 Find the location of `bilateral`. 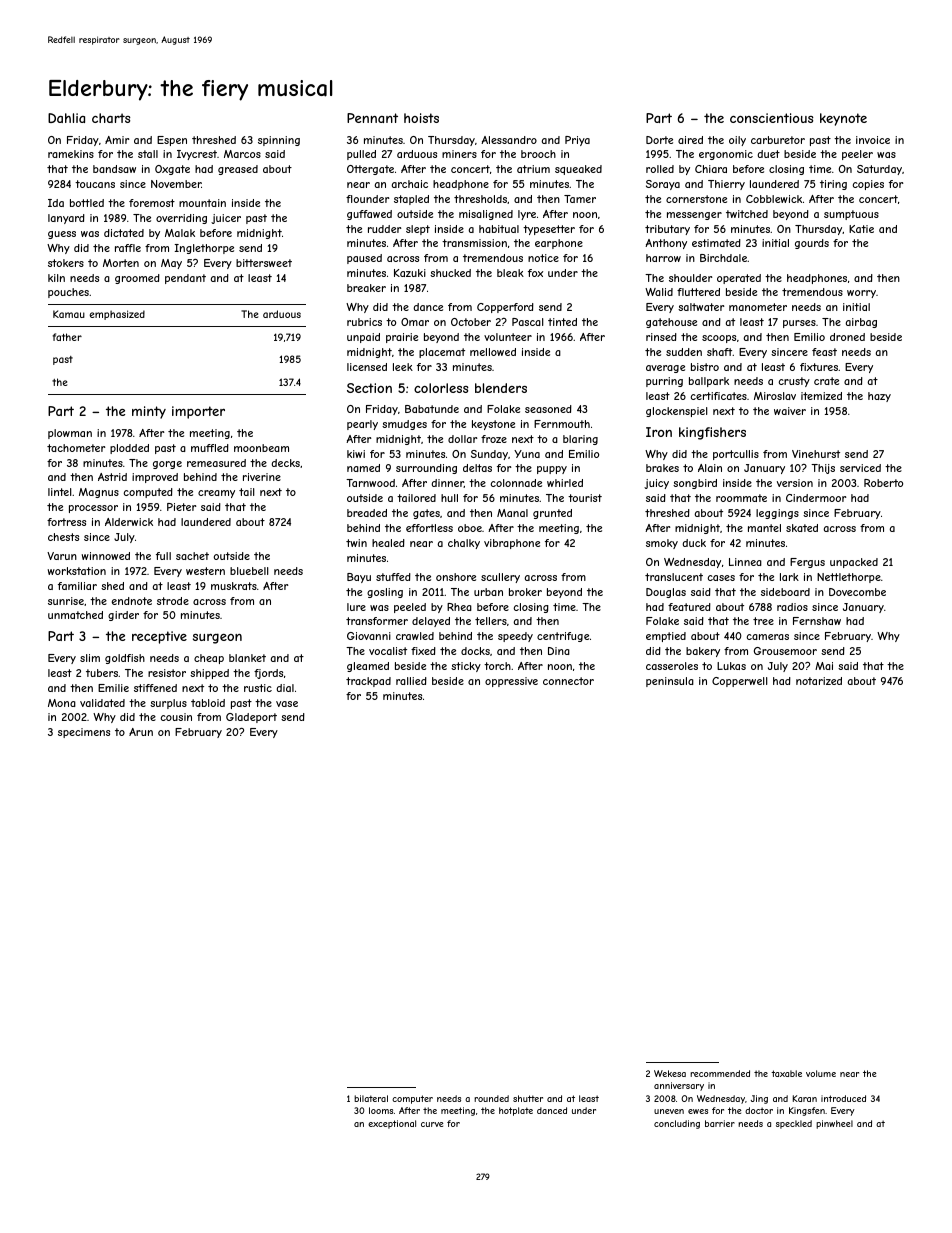

bilateral is located at coordinates (371, 1098).
